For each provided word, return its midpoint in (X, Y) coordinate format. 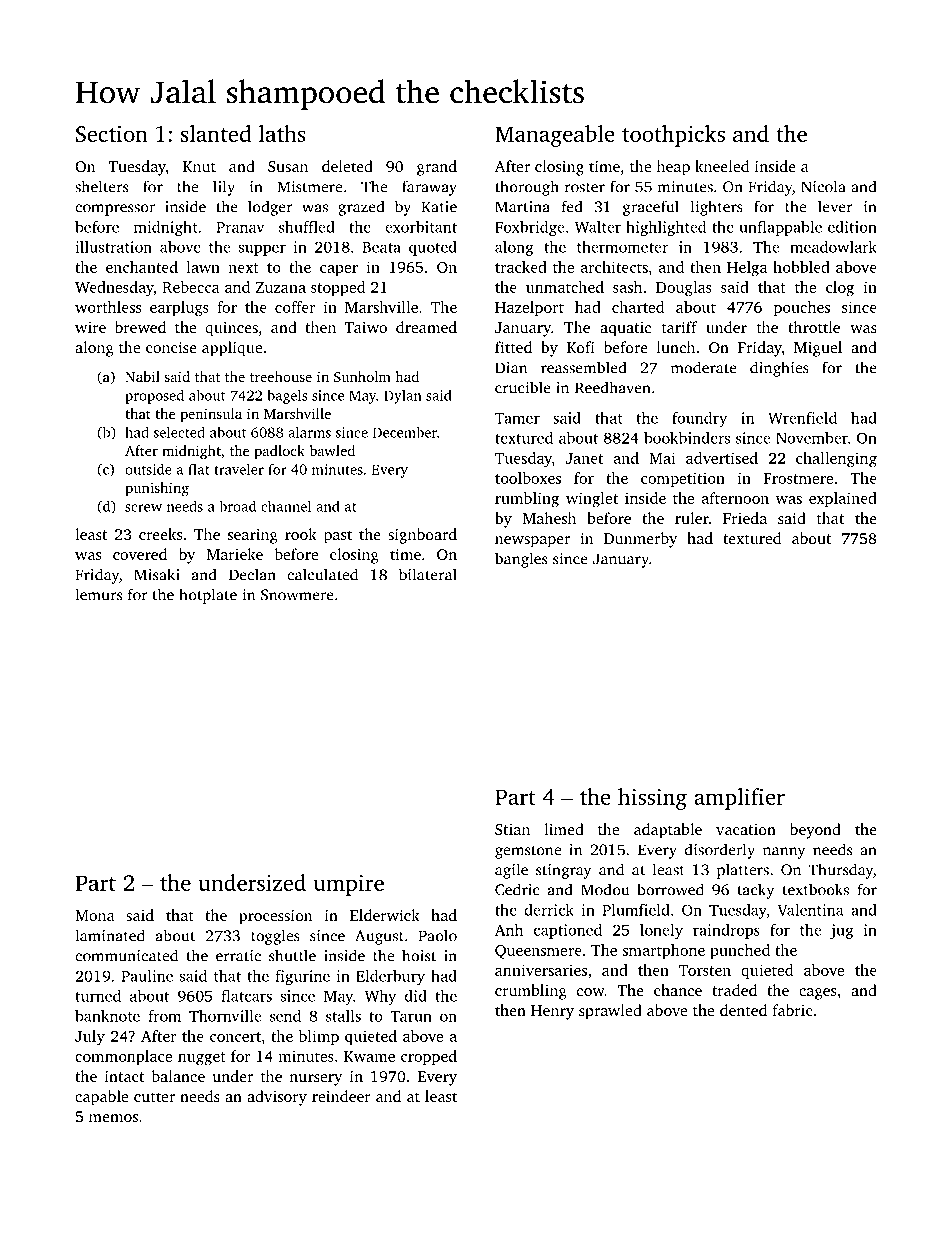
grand (437, 168)
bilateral (428, 574)
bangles (521, 560)
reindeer (341, 1096)
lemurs (98, 594)
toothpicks (673, 136)
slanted (216, 133)
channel (286, 506)
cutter (154, 1097)
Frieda (745, 518)
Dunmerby (640, 540)
